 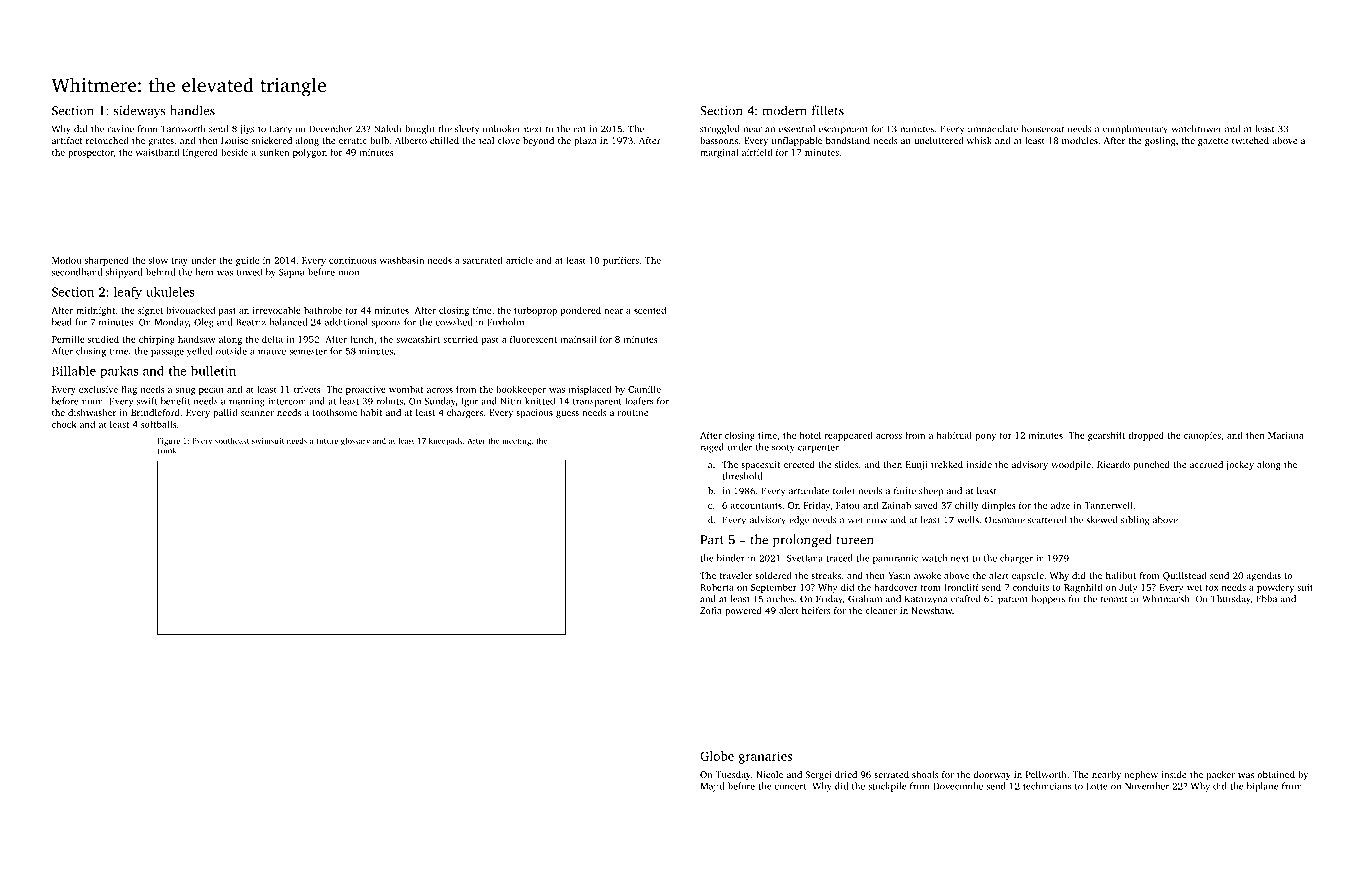 I want to click on Whitmarsh, so click(x=1165, y=599).
